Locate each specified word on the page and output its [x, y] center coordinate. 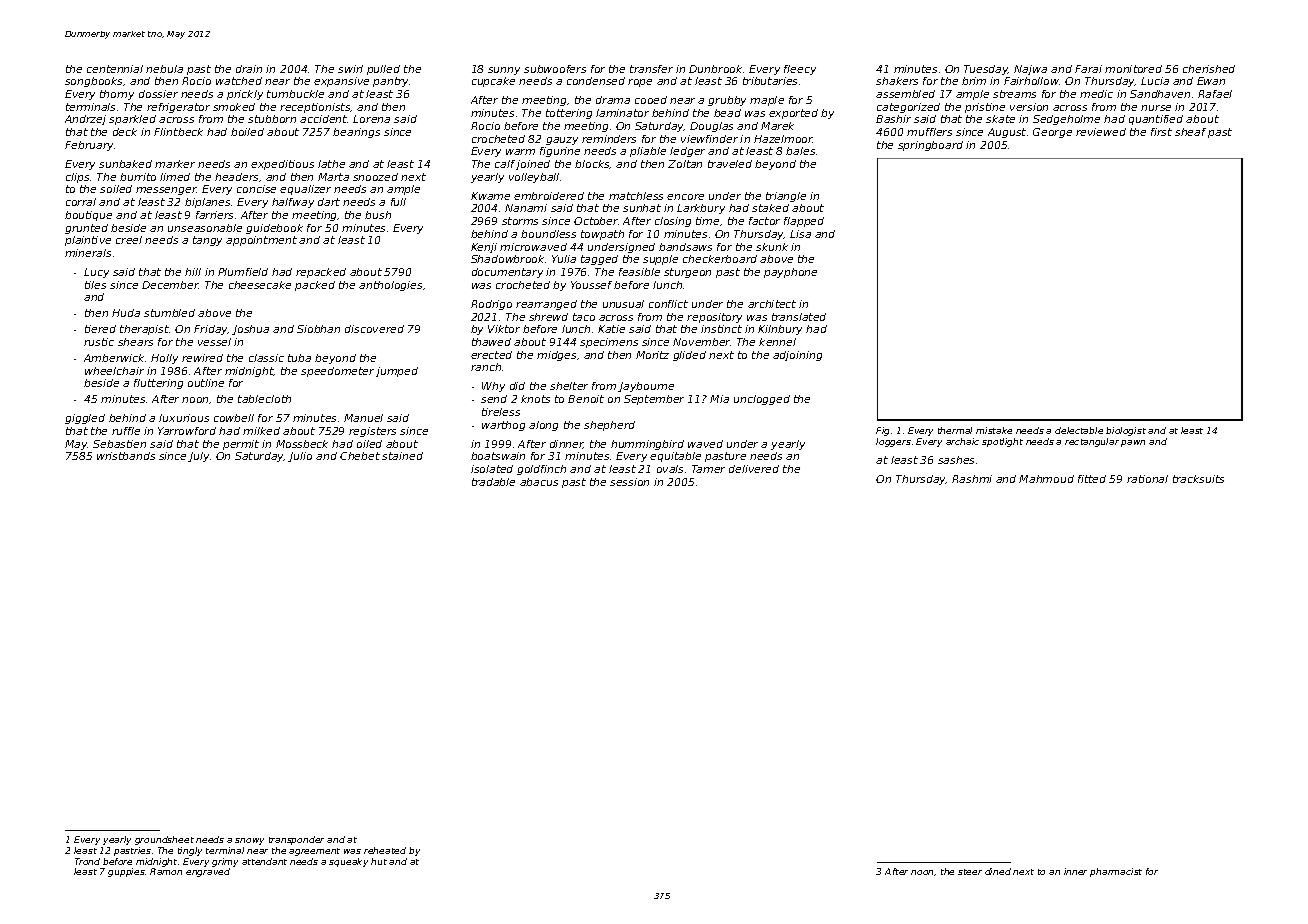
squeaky [348, 862]
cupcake [493, 82]
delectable [1079, 430]
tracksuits [1198, 479]
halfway [293, 203]
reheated [385, 850]
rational [1147, 479]
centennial [115, 69]
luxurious [184, 418]
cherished [1209, 69]
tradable [493, 482]
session [629, 482]
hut [379, 861]
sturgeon [687, 273]
